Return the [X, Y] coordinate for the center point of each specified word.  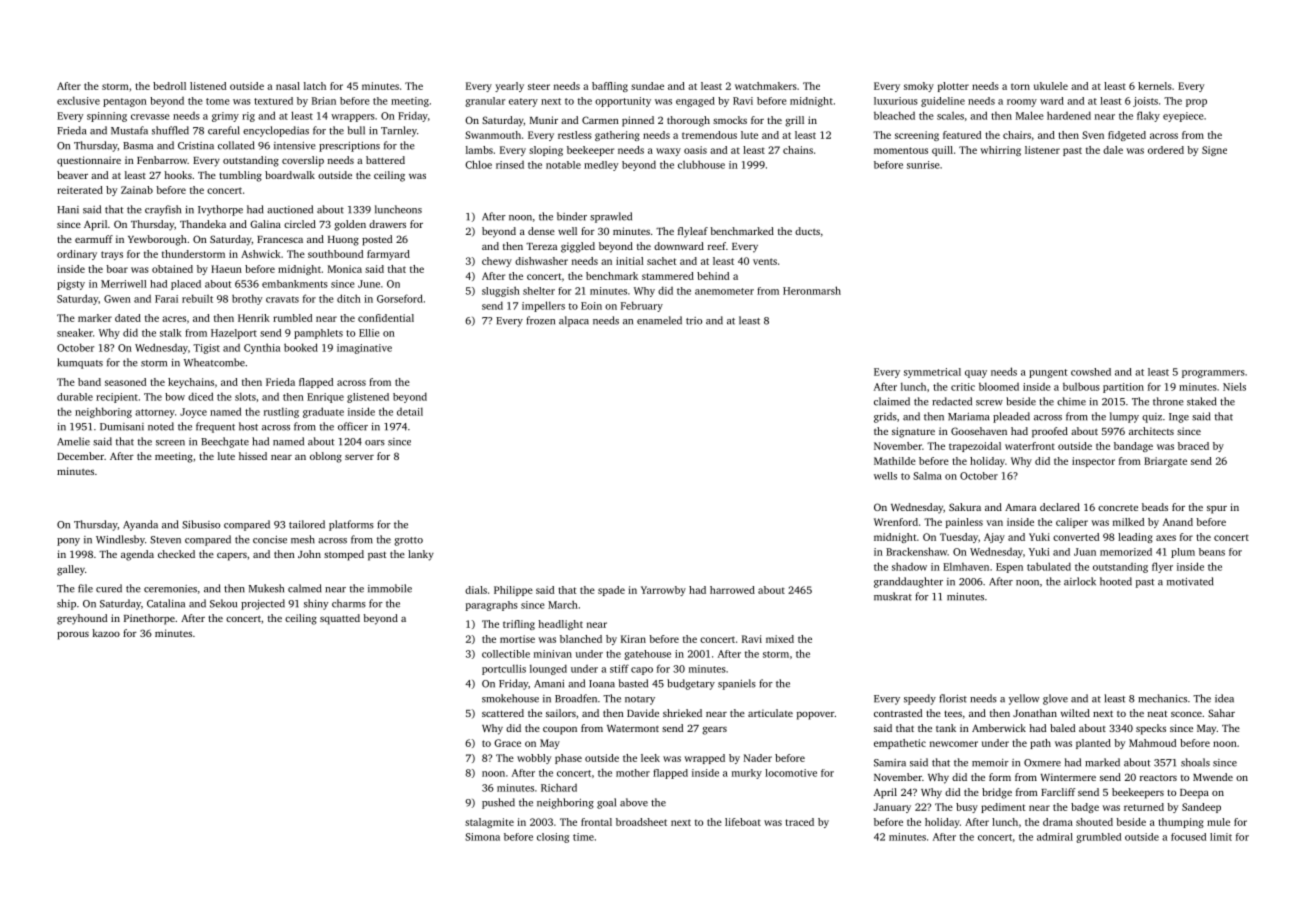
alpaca [574, 321]
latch [315, 86]
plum [1183, 553]
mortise [517, 639]
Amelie [73, 441]
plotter [953, 87]
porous [73, 636]
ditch [349, 298]
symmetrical [932, 373]
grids [885, 417]
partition [1123, 388]
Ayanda [140, 525]
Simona [482, 837]
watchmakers [766, 86]
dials [476, 590]
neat [1158, 713]
